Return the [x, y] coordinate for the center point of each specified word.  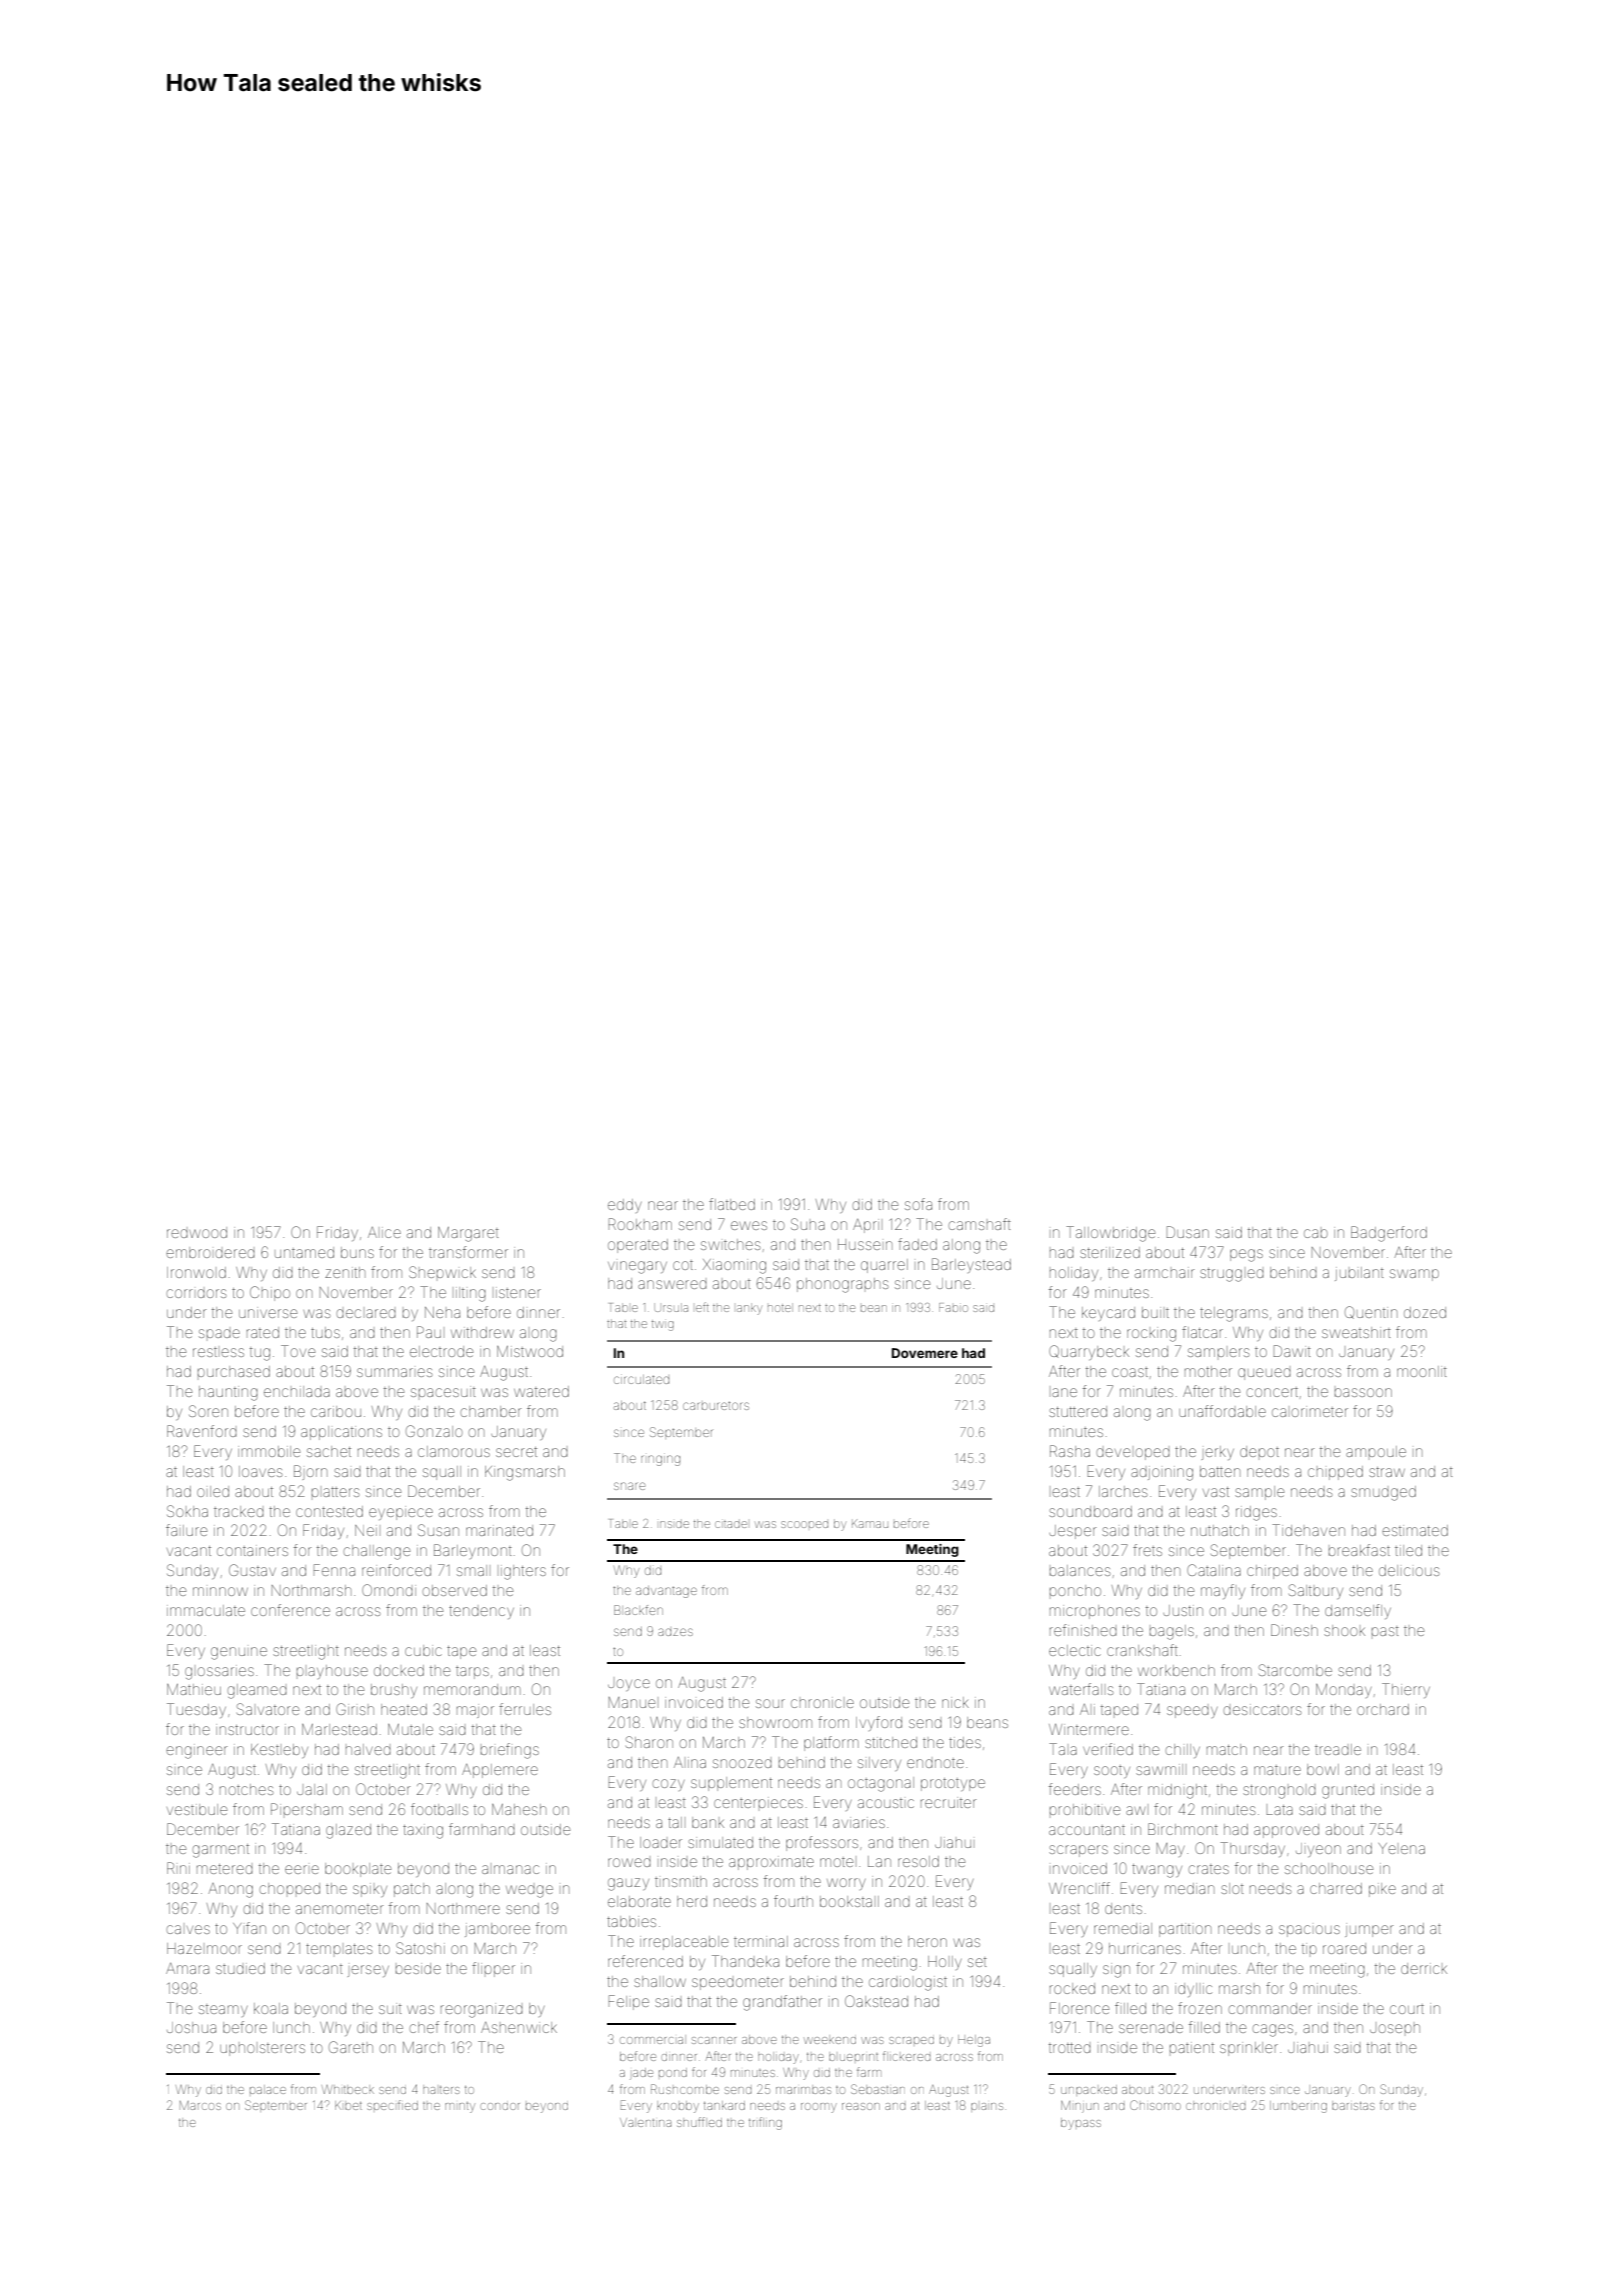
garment [221, 1851]
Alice [384, 1232]
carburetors [716, 1405]
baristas [1353, 2105]
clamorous [454, 1451]
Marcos [200, 2105]
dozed [1425, 1312]
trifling [765, 2123]
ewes [749, 1225]
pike [1382, 1890]
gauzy [628, 1884]
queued [1264, 1374]
